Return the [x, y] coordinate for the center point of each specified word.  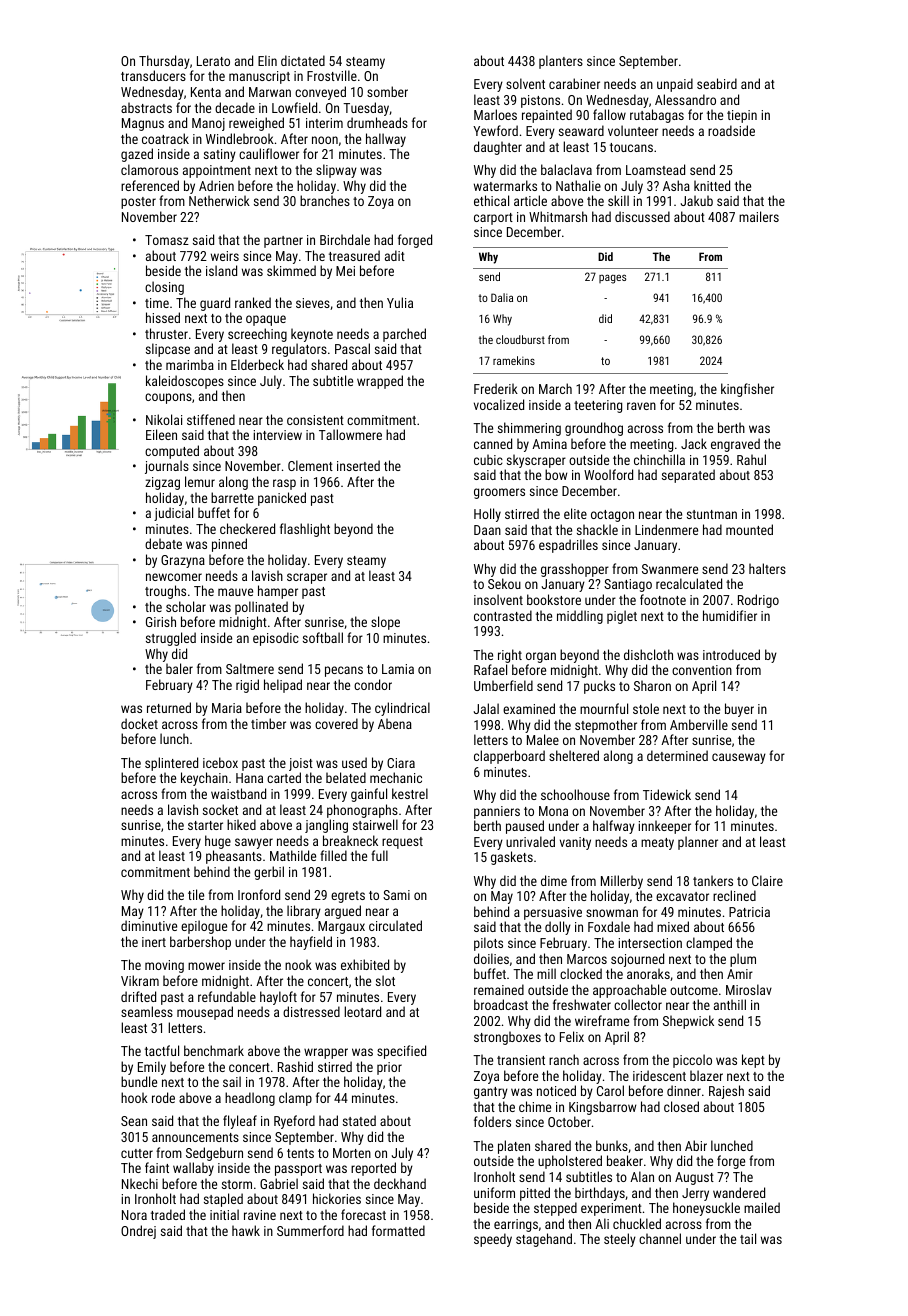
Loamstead [655, 169]
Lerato [213, 61]
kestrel [410, 793]
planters [561, 62]
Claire [767, 880]
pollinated [261, 608]
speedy [493, 1240]
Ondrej [138, 1232]
